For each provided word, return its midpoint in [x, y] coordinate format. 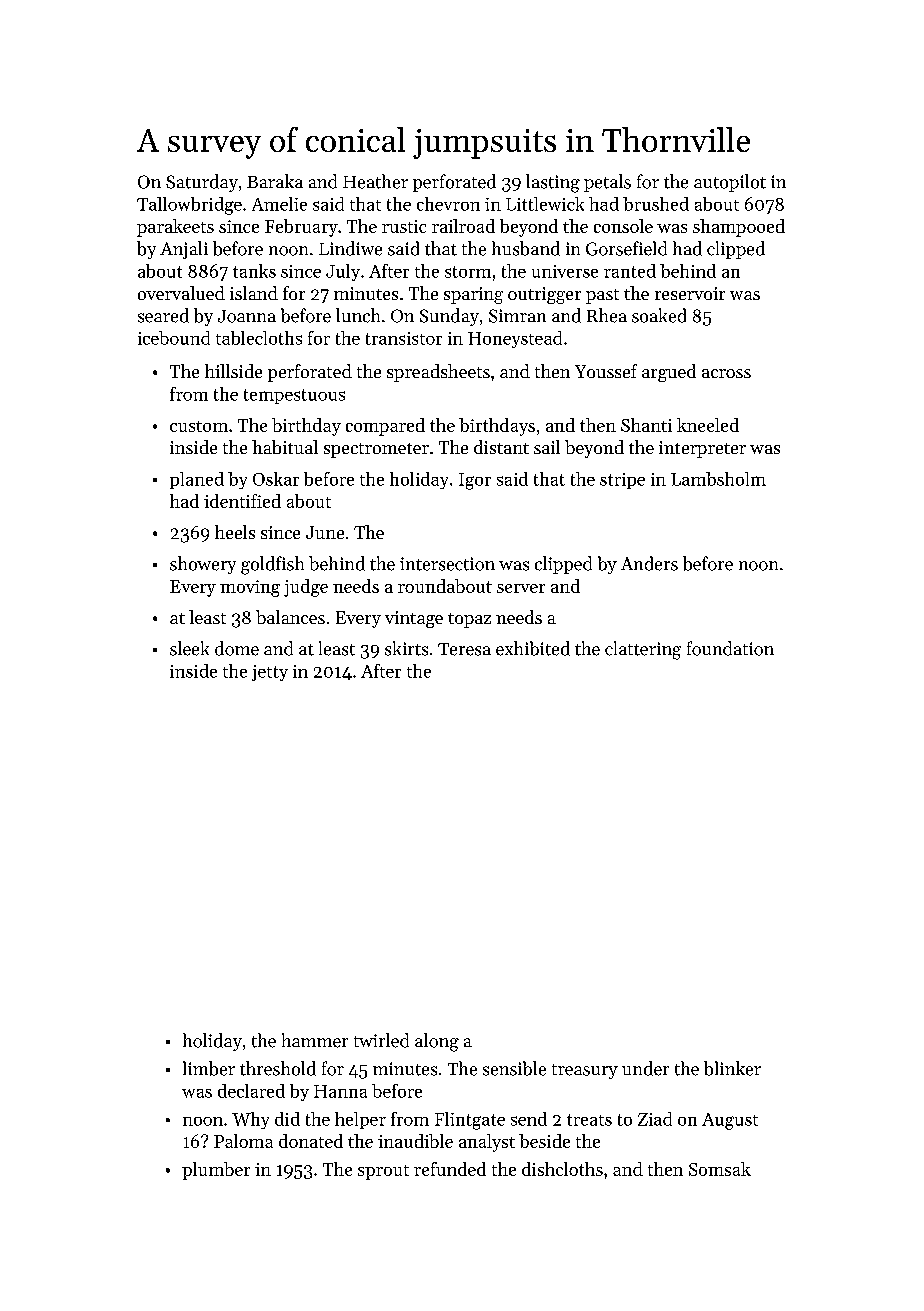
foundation [730, 648]
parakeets [175, 228]
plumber [216, 1171]
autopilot [730, 183]
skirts [406, 648]
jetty [270, 673]
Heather [375, 181]
